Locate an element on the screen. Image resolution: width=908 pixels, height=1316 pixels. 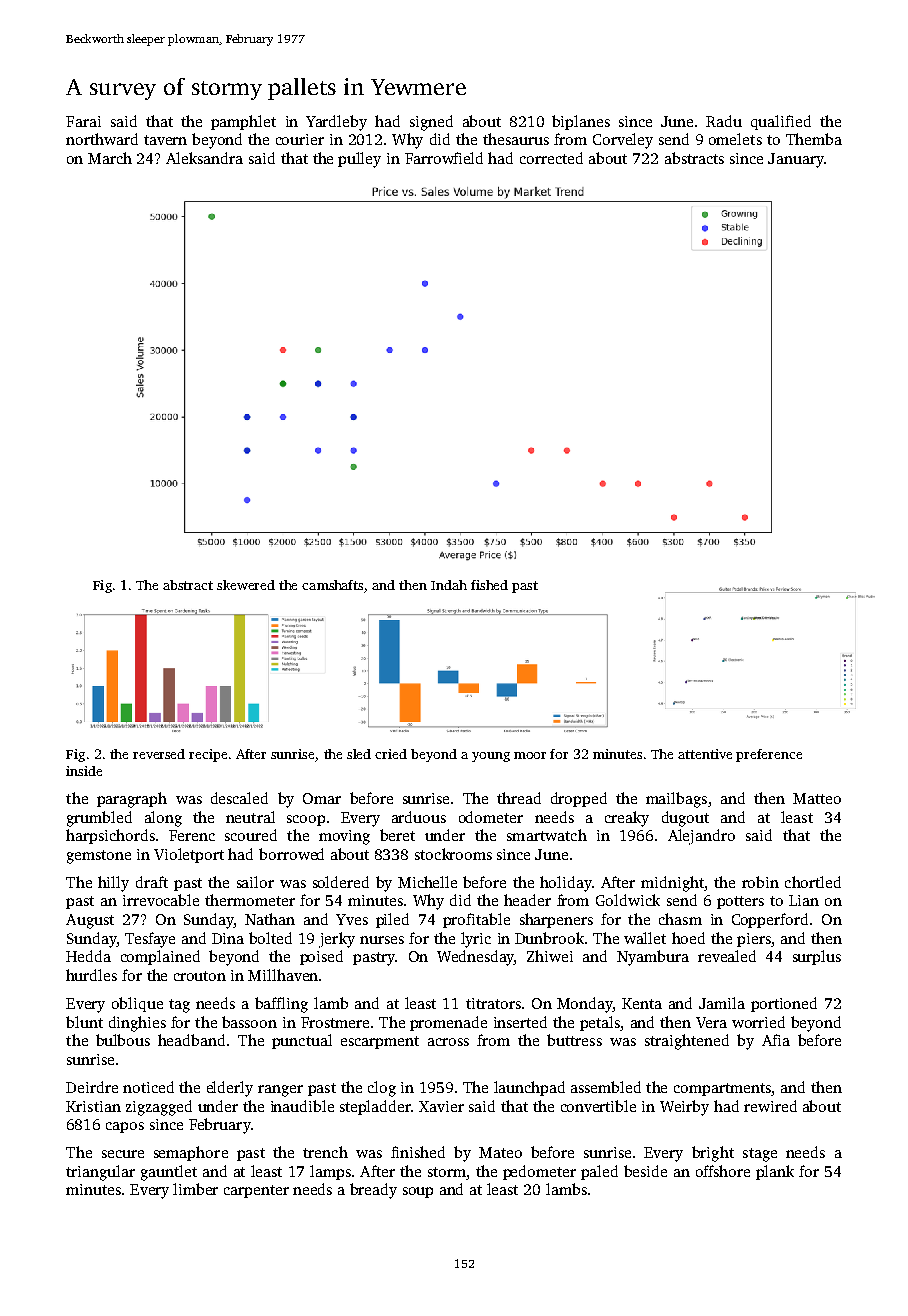
odometer is located at coordinates (491, 817).
